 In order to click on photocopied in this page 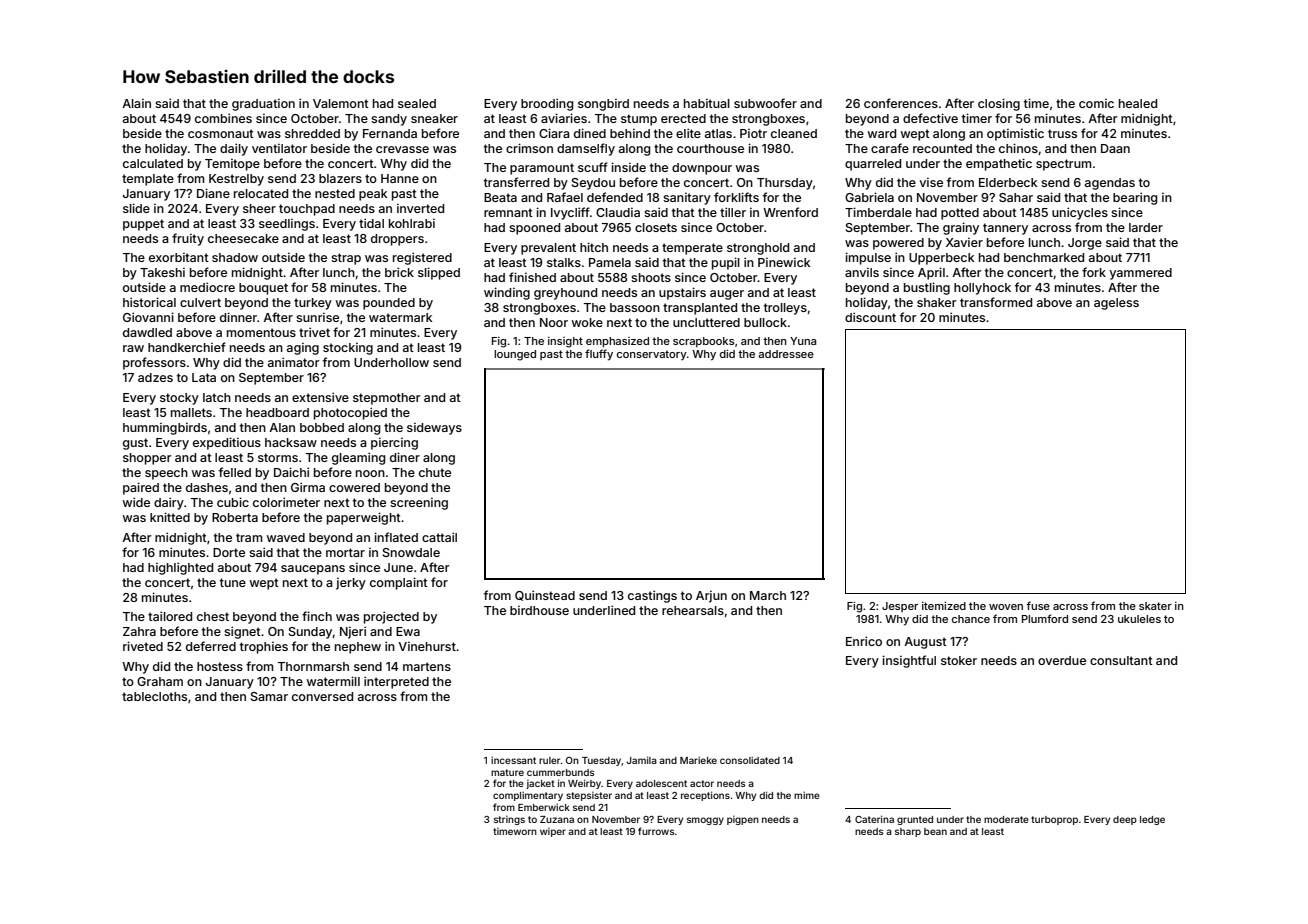, I will do `click(350, 413)`.
